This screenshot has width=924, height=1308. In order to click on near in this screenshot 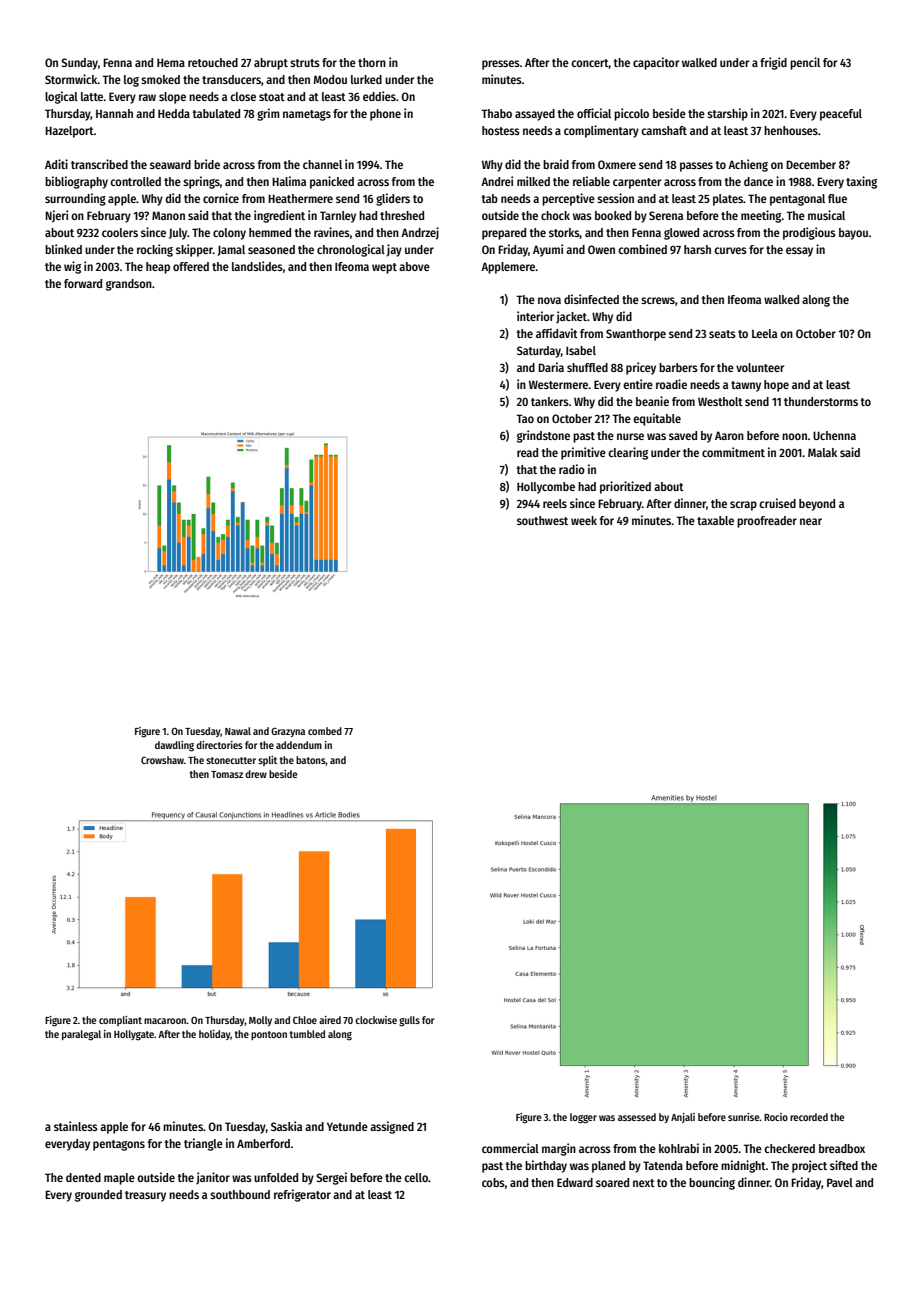, I will do `click(811, 521)`.
